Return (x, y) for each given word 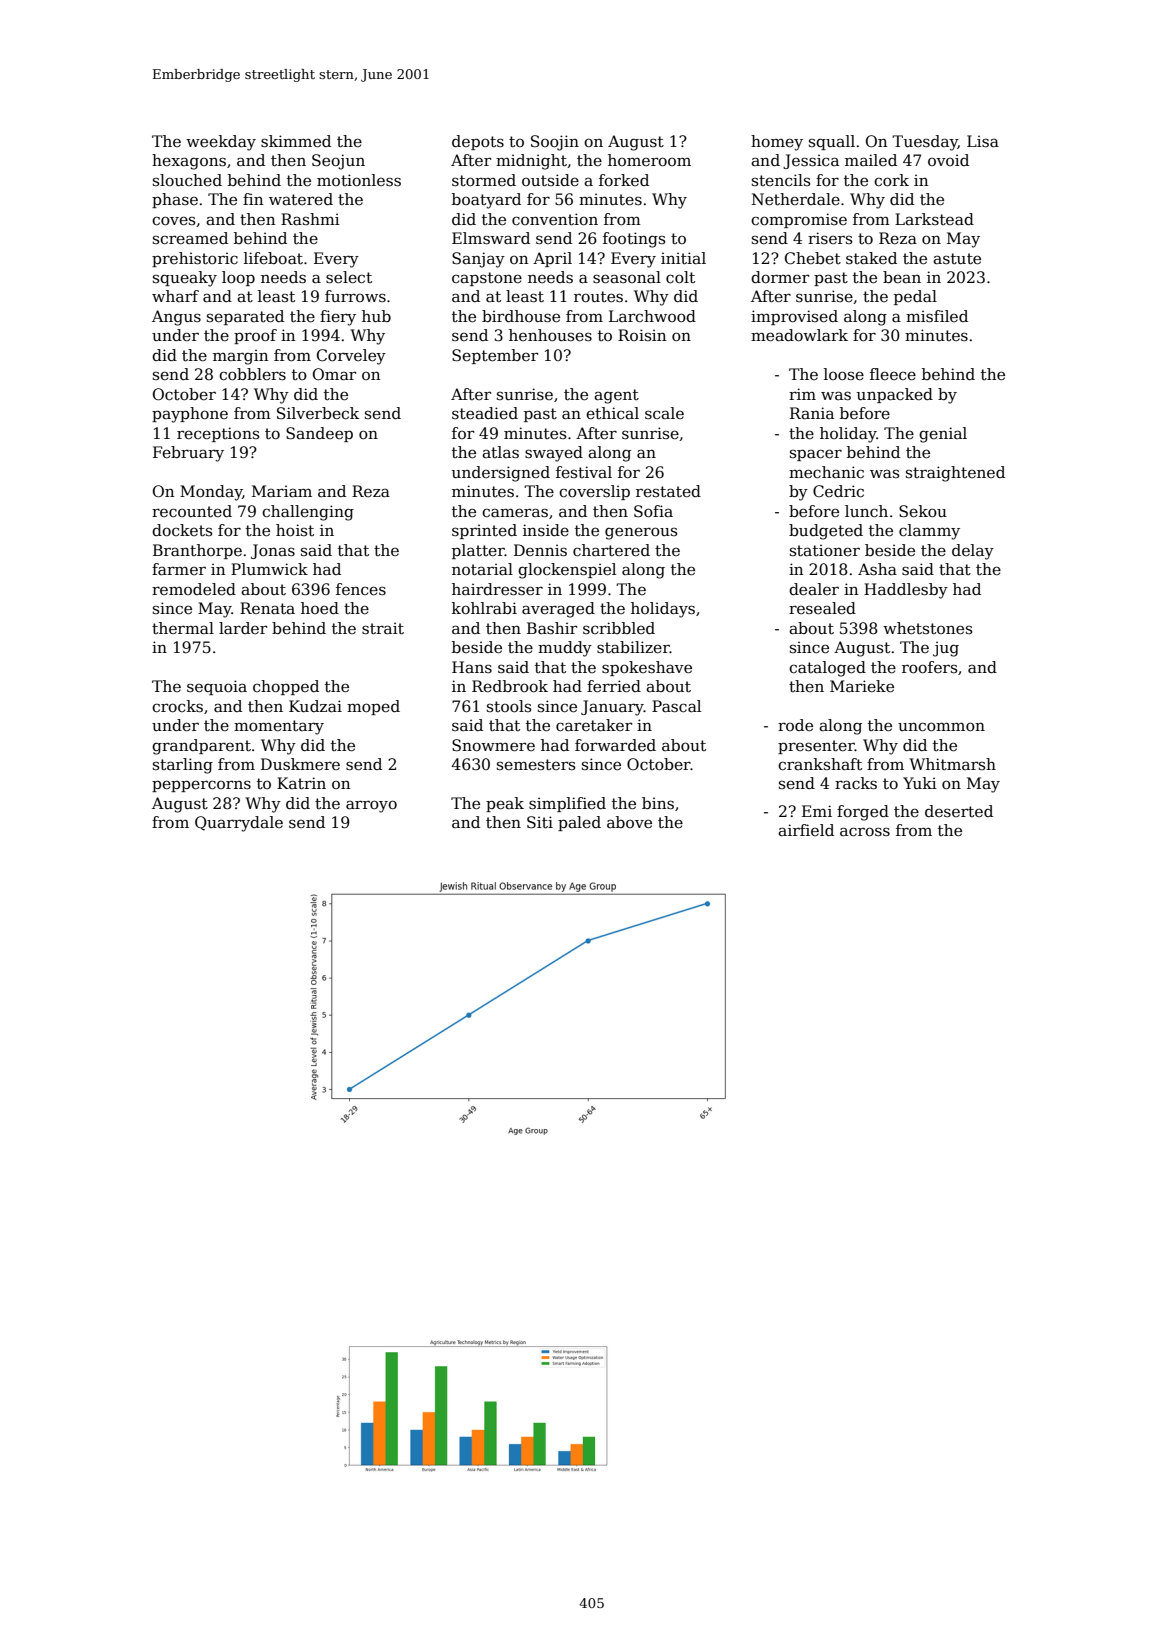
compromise (799, 220)
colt (680, 277)
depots (478, 142)
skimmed (296, 141)
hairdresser (497, 589)
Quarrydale (239, 824)
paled (579, 823)
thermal (183, 628)
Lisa (983, 141)
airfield (806, 830)
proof (255, 336)
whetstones (928, 628)
